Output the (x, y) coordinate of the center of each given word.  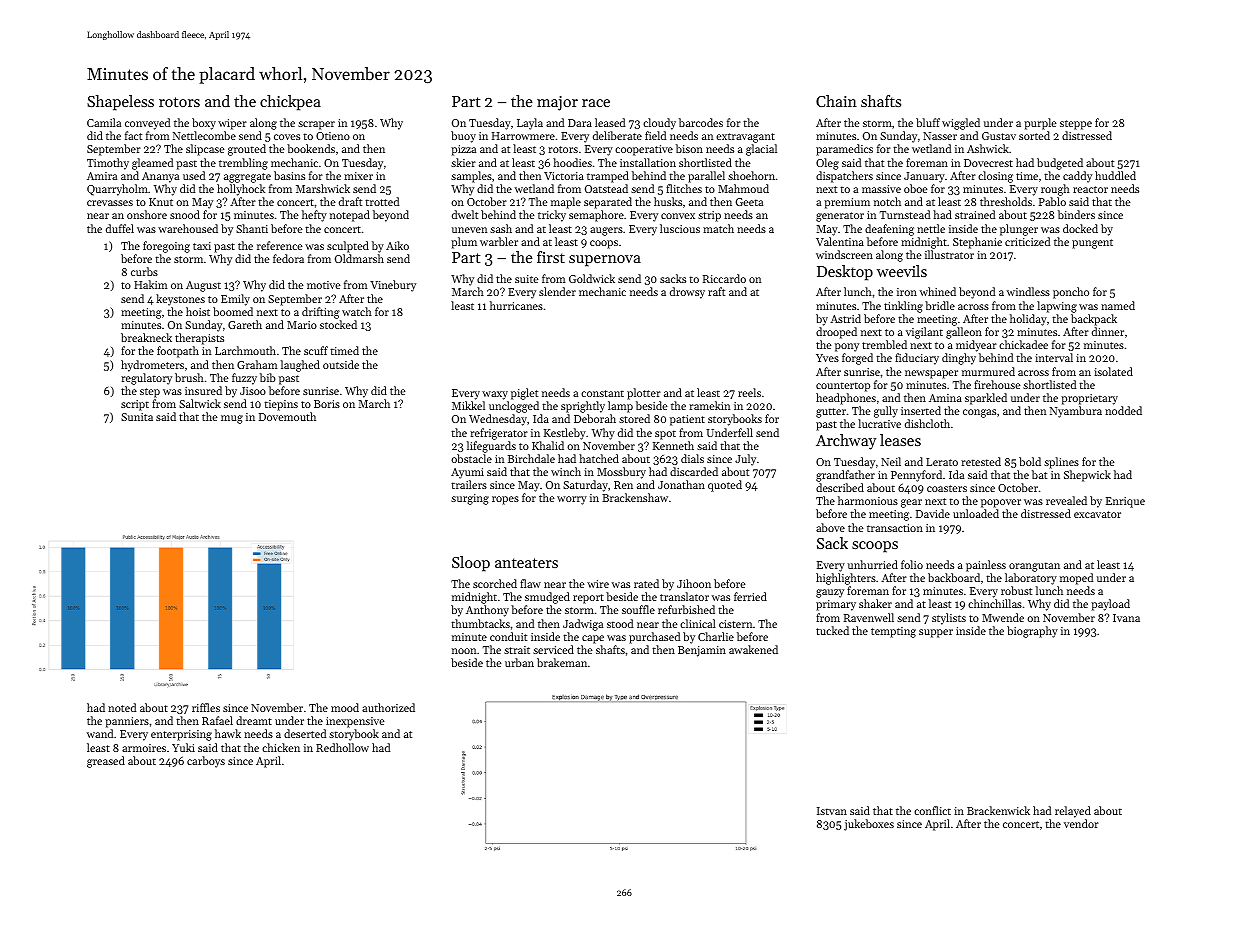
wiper (232, 124)
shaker (875, 603)
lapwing (1057, 307)
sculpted (348, 247)
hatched (599, 458)
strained (975, 214)
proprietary (1089, 399)
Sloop (471, 564)
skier (463, 162)
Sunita (137, 417)
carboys (206, 762)
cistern (735, 624)
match (718, 228)
